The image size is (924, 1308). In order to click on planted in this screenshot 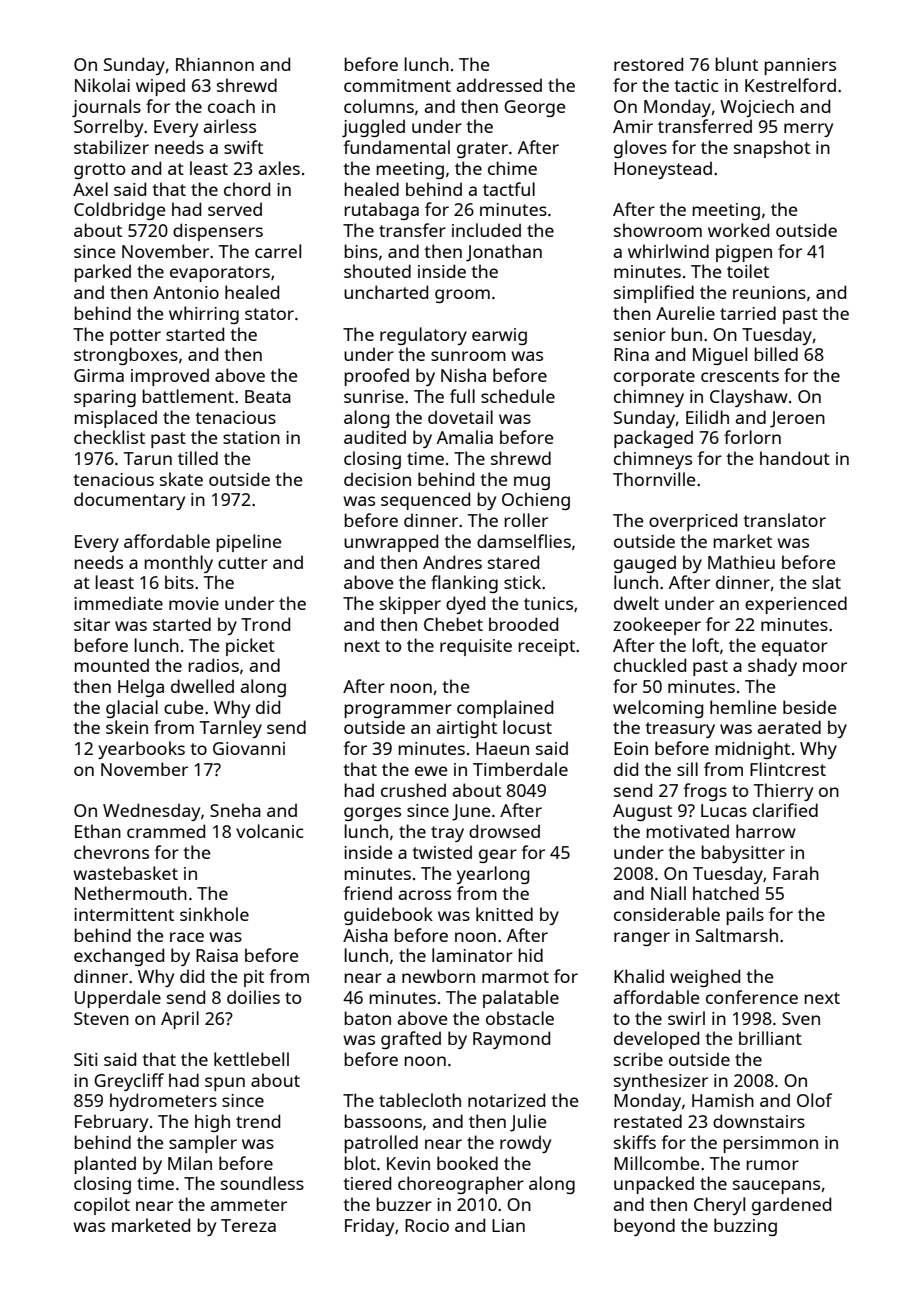, I will do `click(105, 1165)`.
